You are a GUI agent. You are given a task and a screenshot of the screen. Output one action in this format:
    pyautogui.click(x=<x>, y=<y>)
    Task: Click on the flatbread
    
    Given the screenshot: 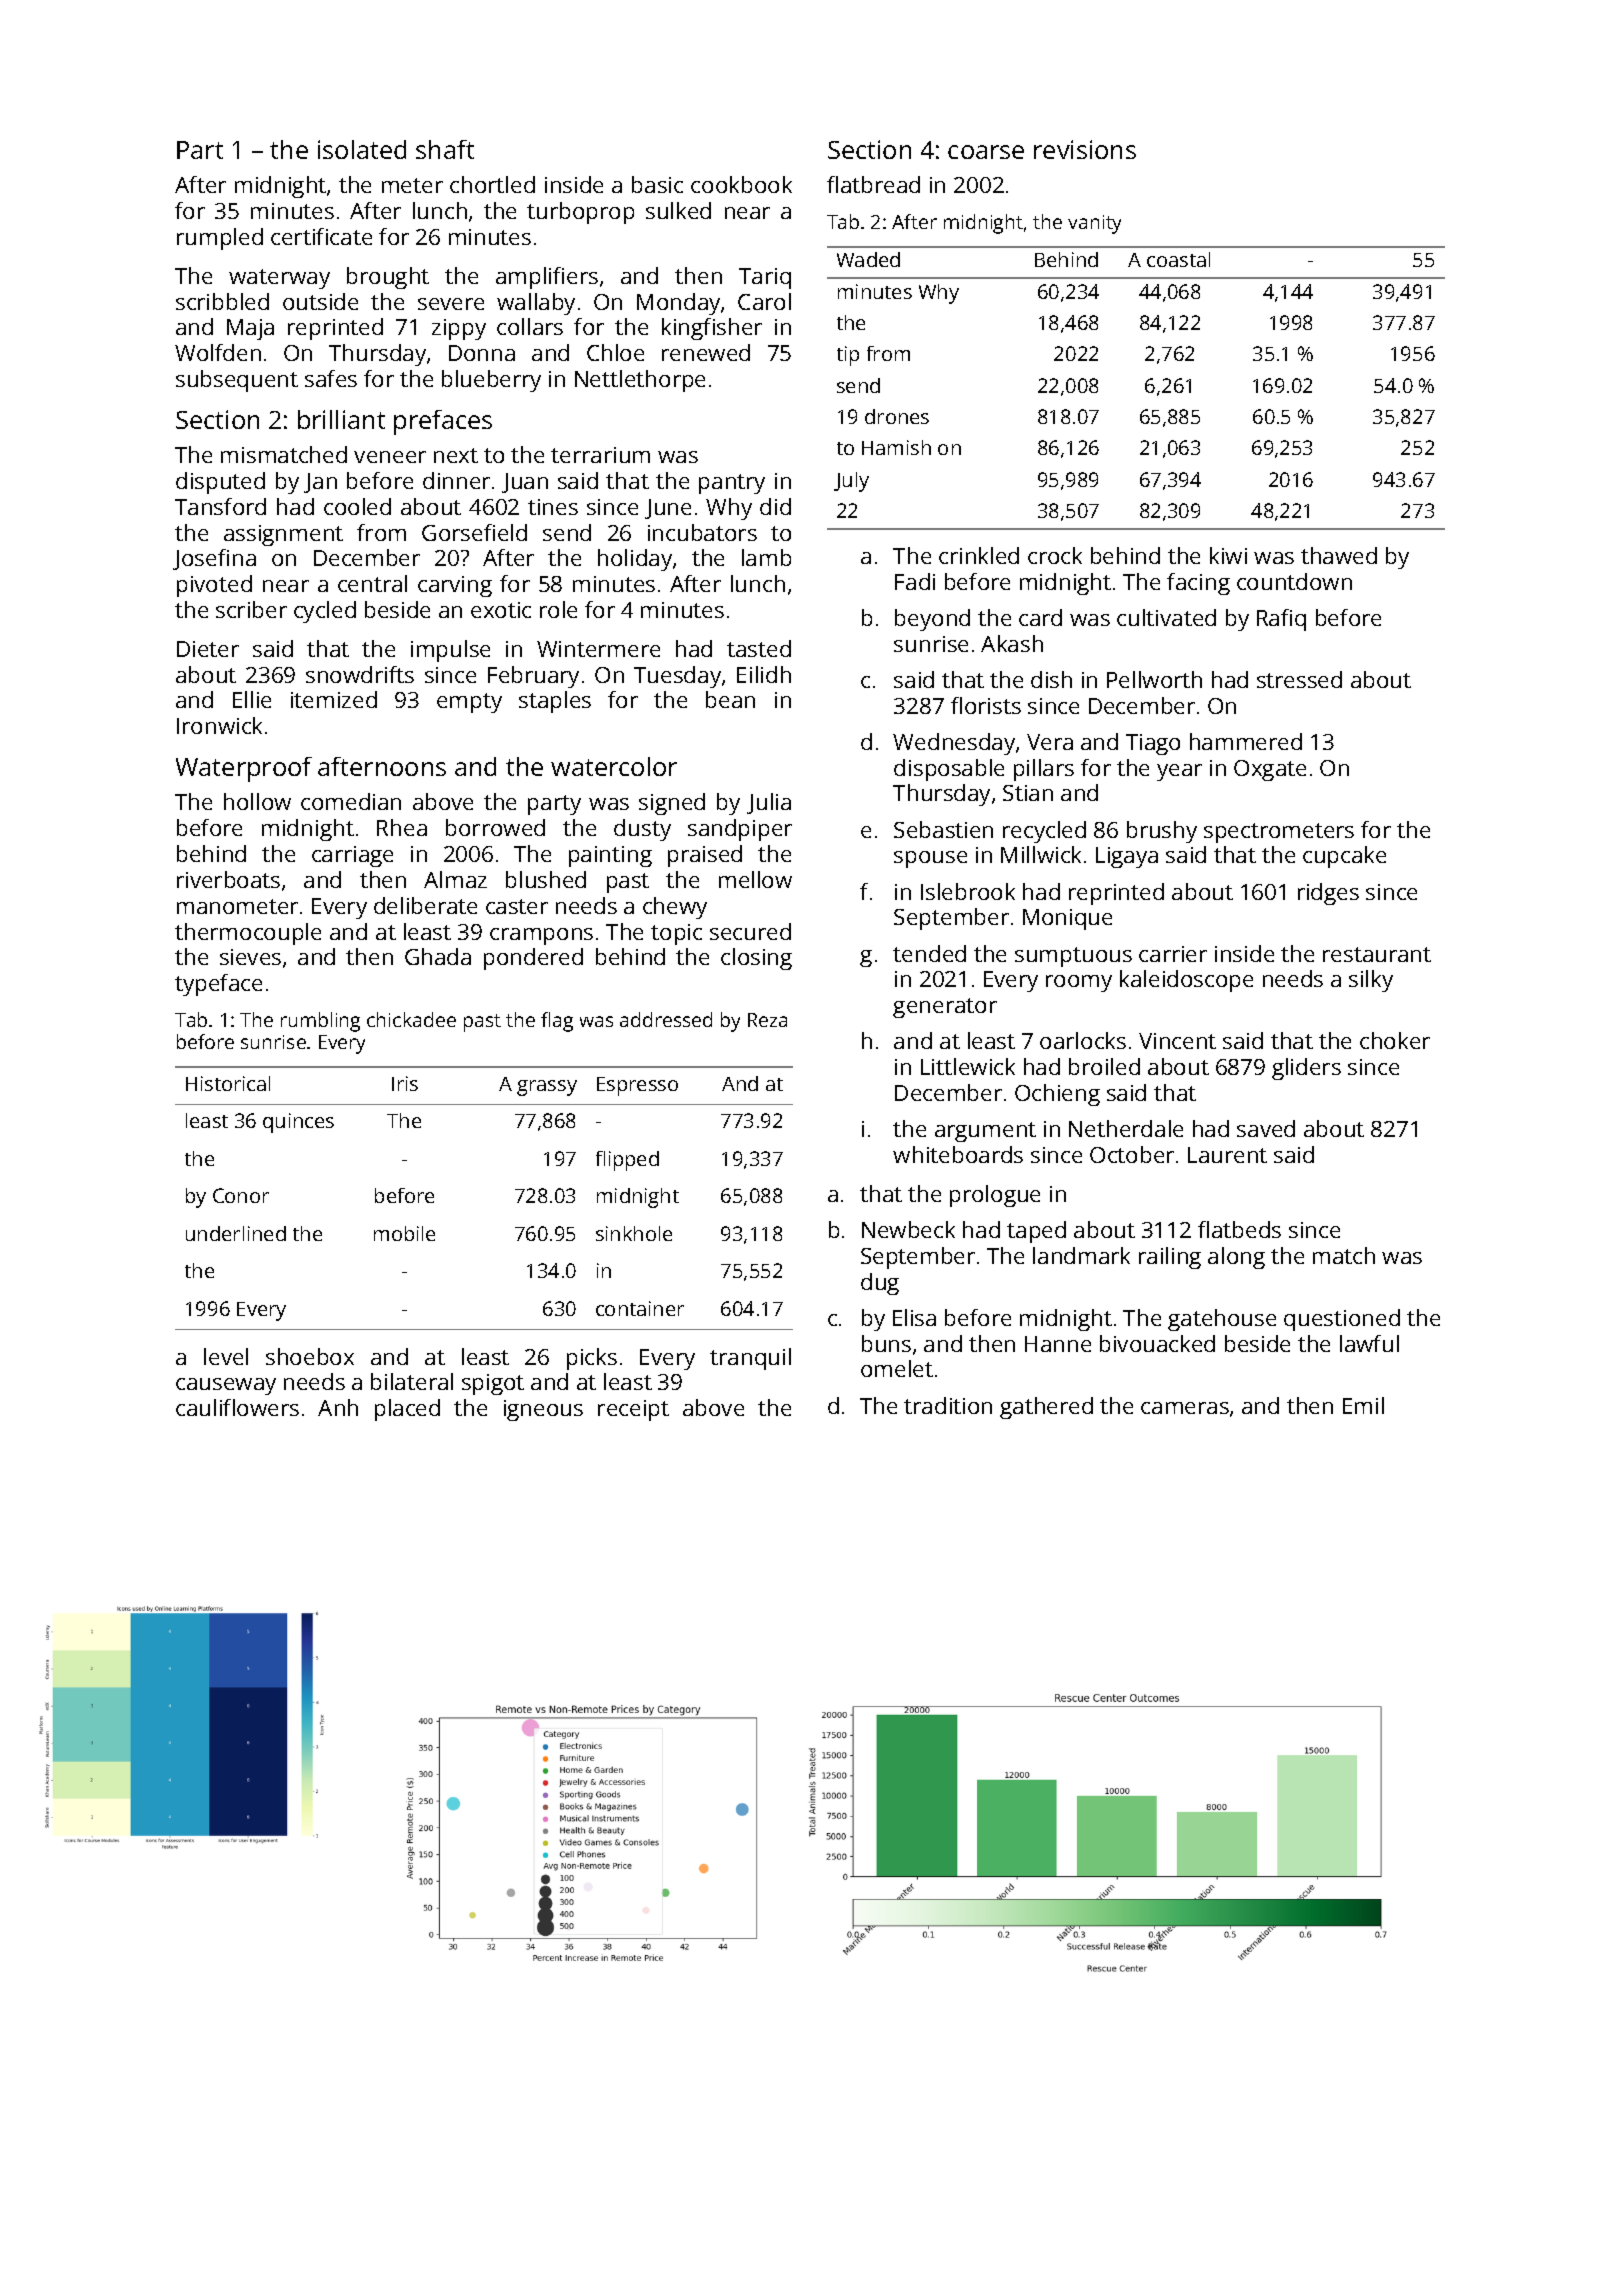 What is the action you would take?
    pyautogui.click(x=873, y=184)
